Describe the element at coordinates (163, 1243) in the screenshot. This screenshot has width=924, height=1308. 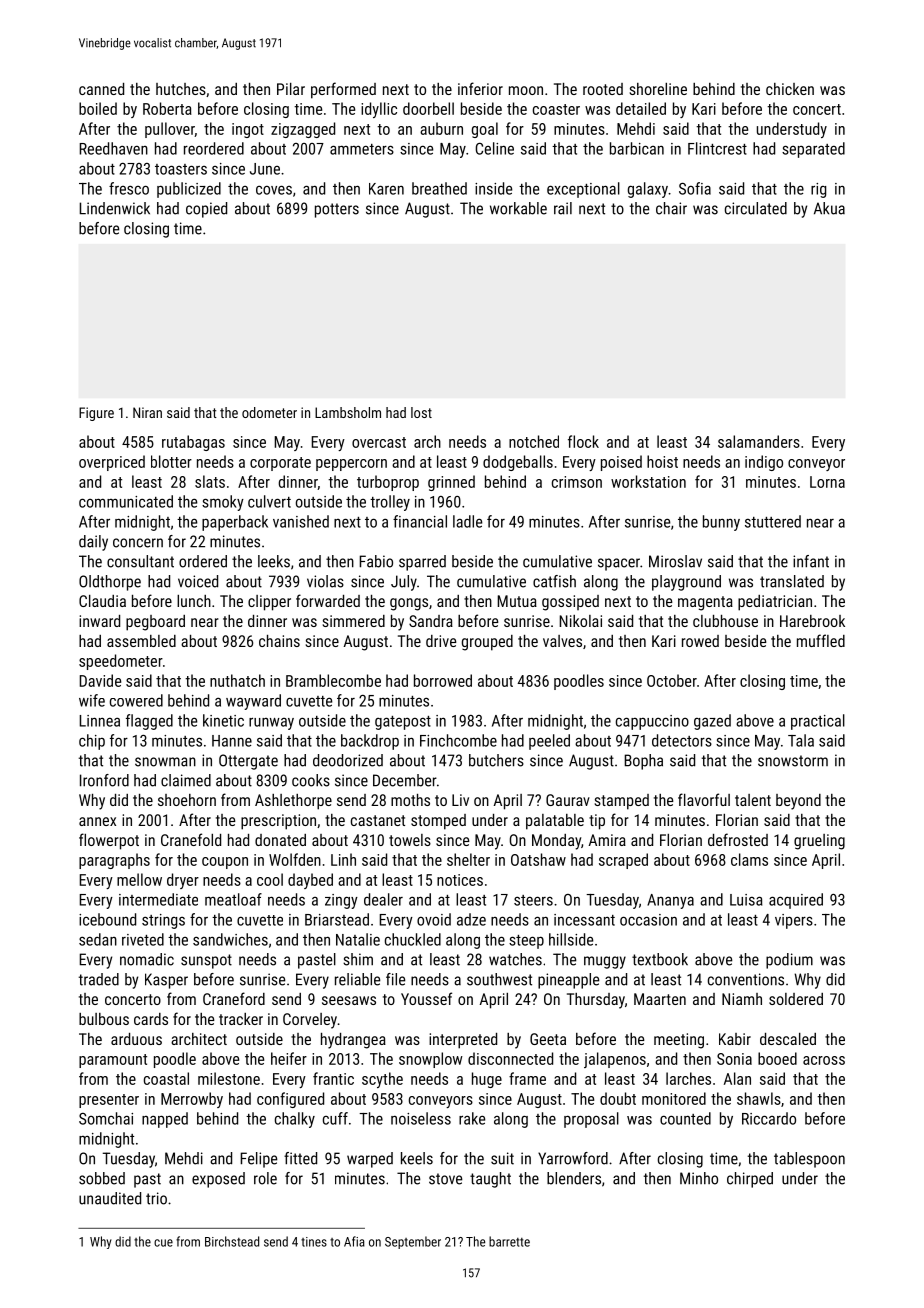
I see `cue` at that location.
